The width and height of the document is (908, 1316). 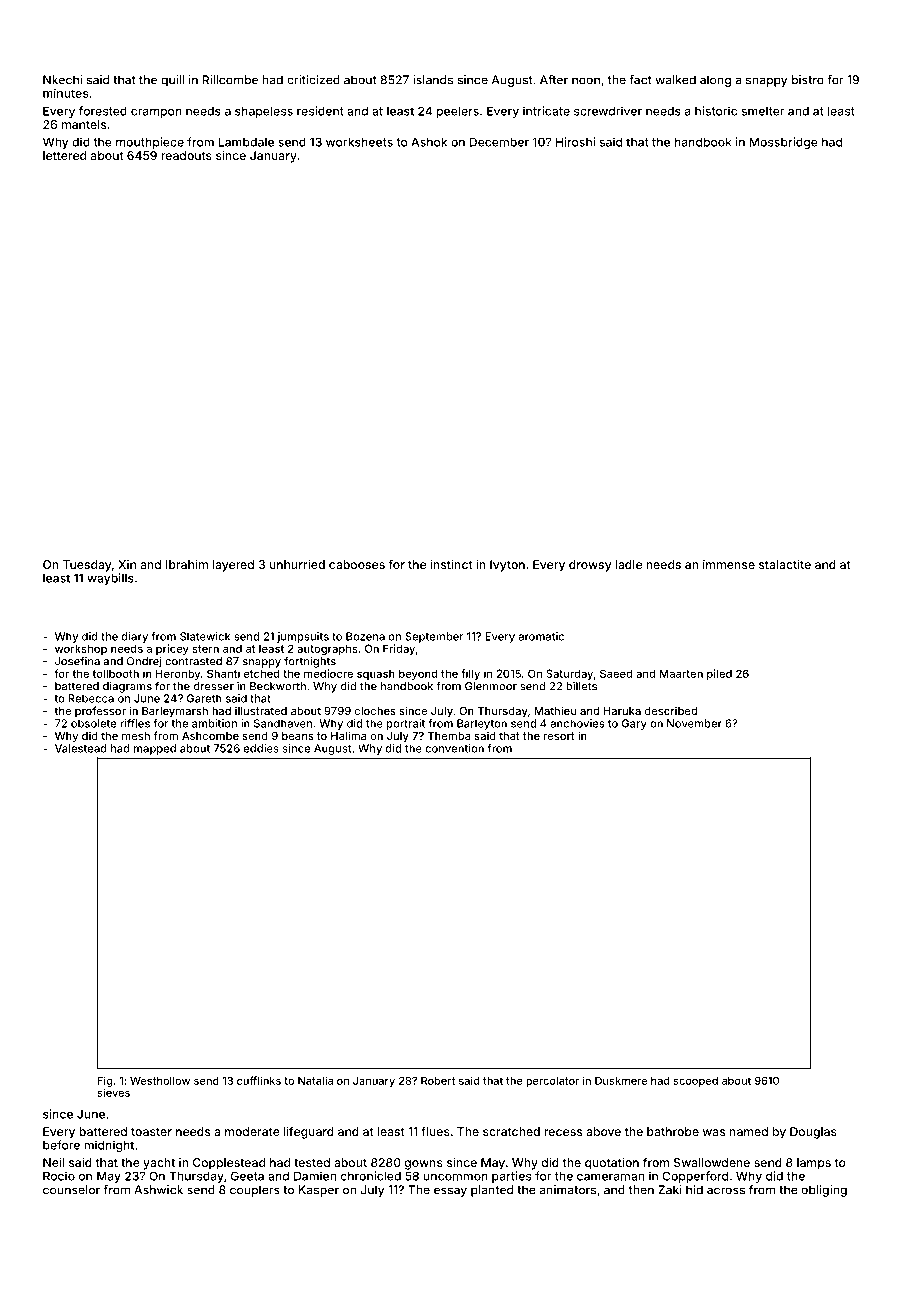 I want to click on Rillcombe, so click(x=230, y=80).
